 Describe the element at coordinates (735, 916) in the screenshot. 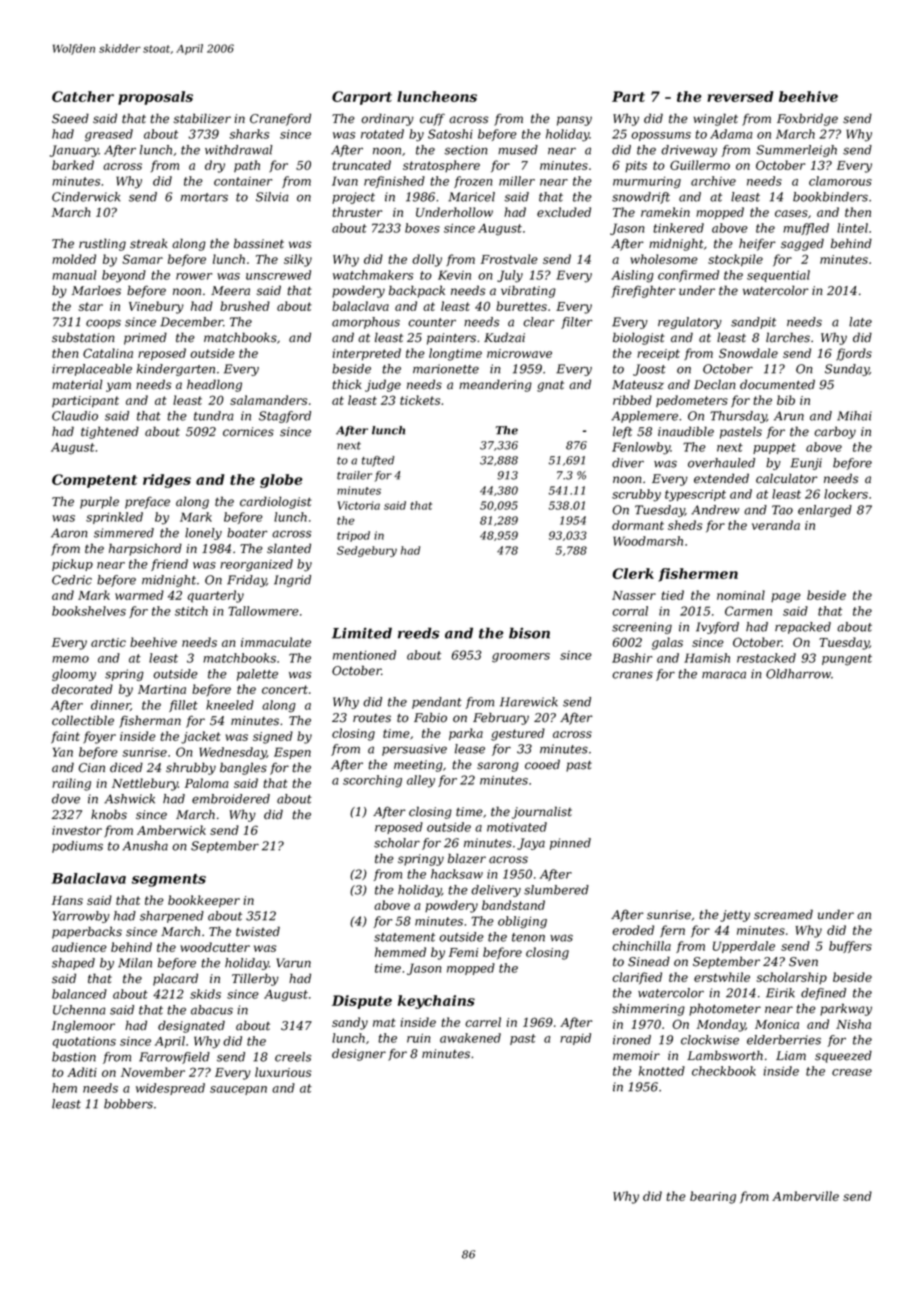

I see `jetty` at that location.
